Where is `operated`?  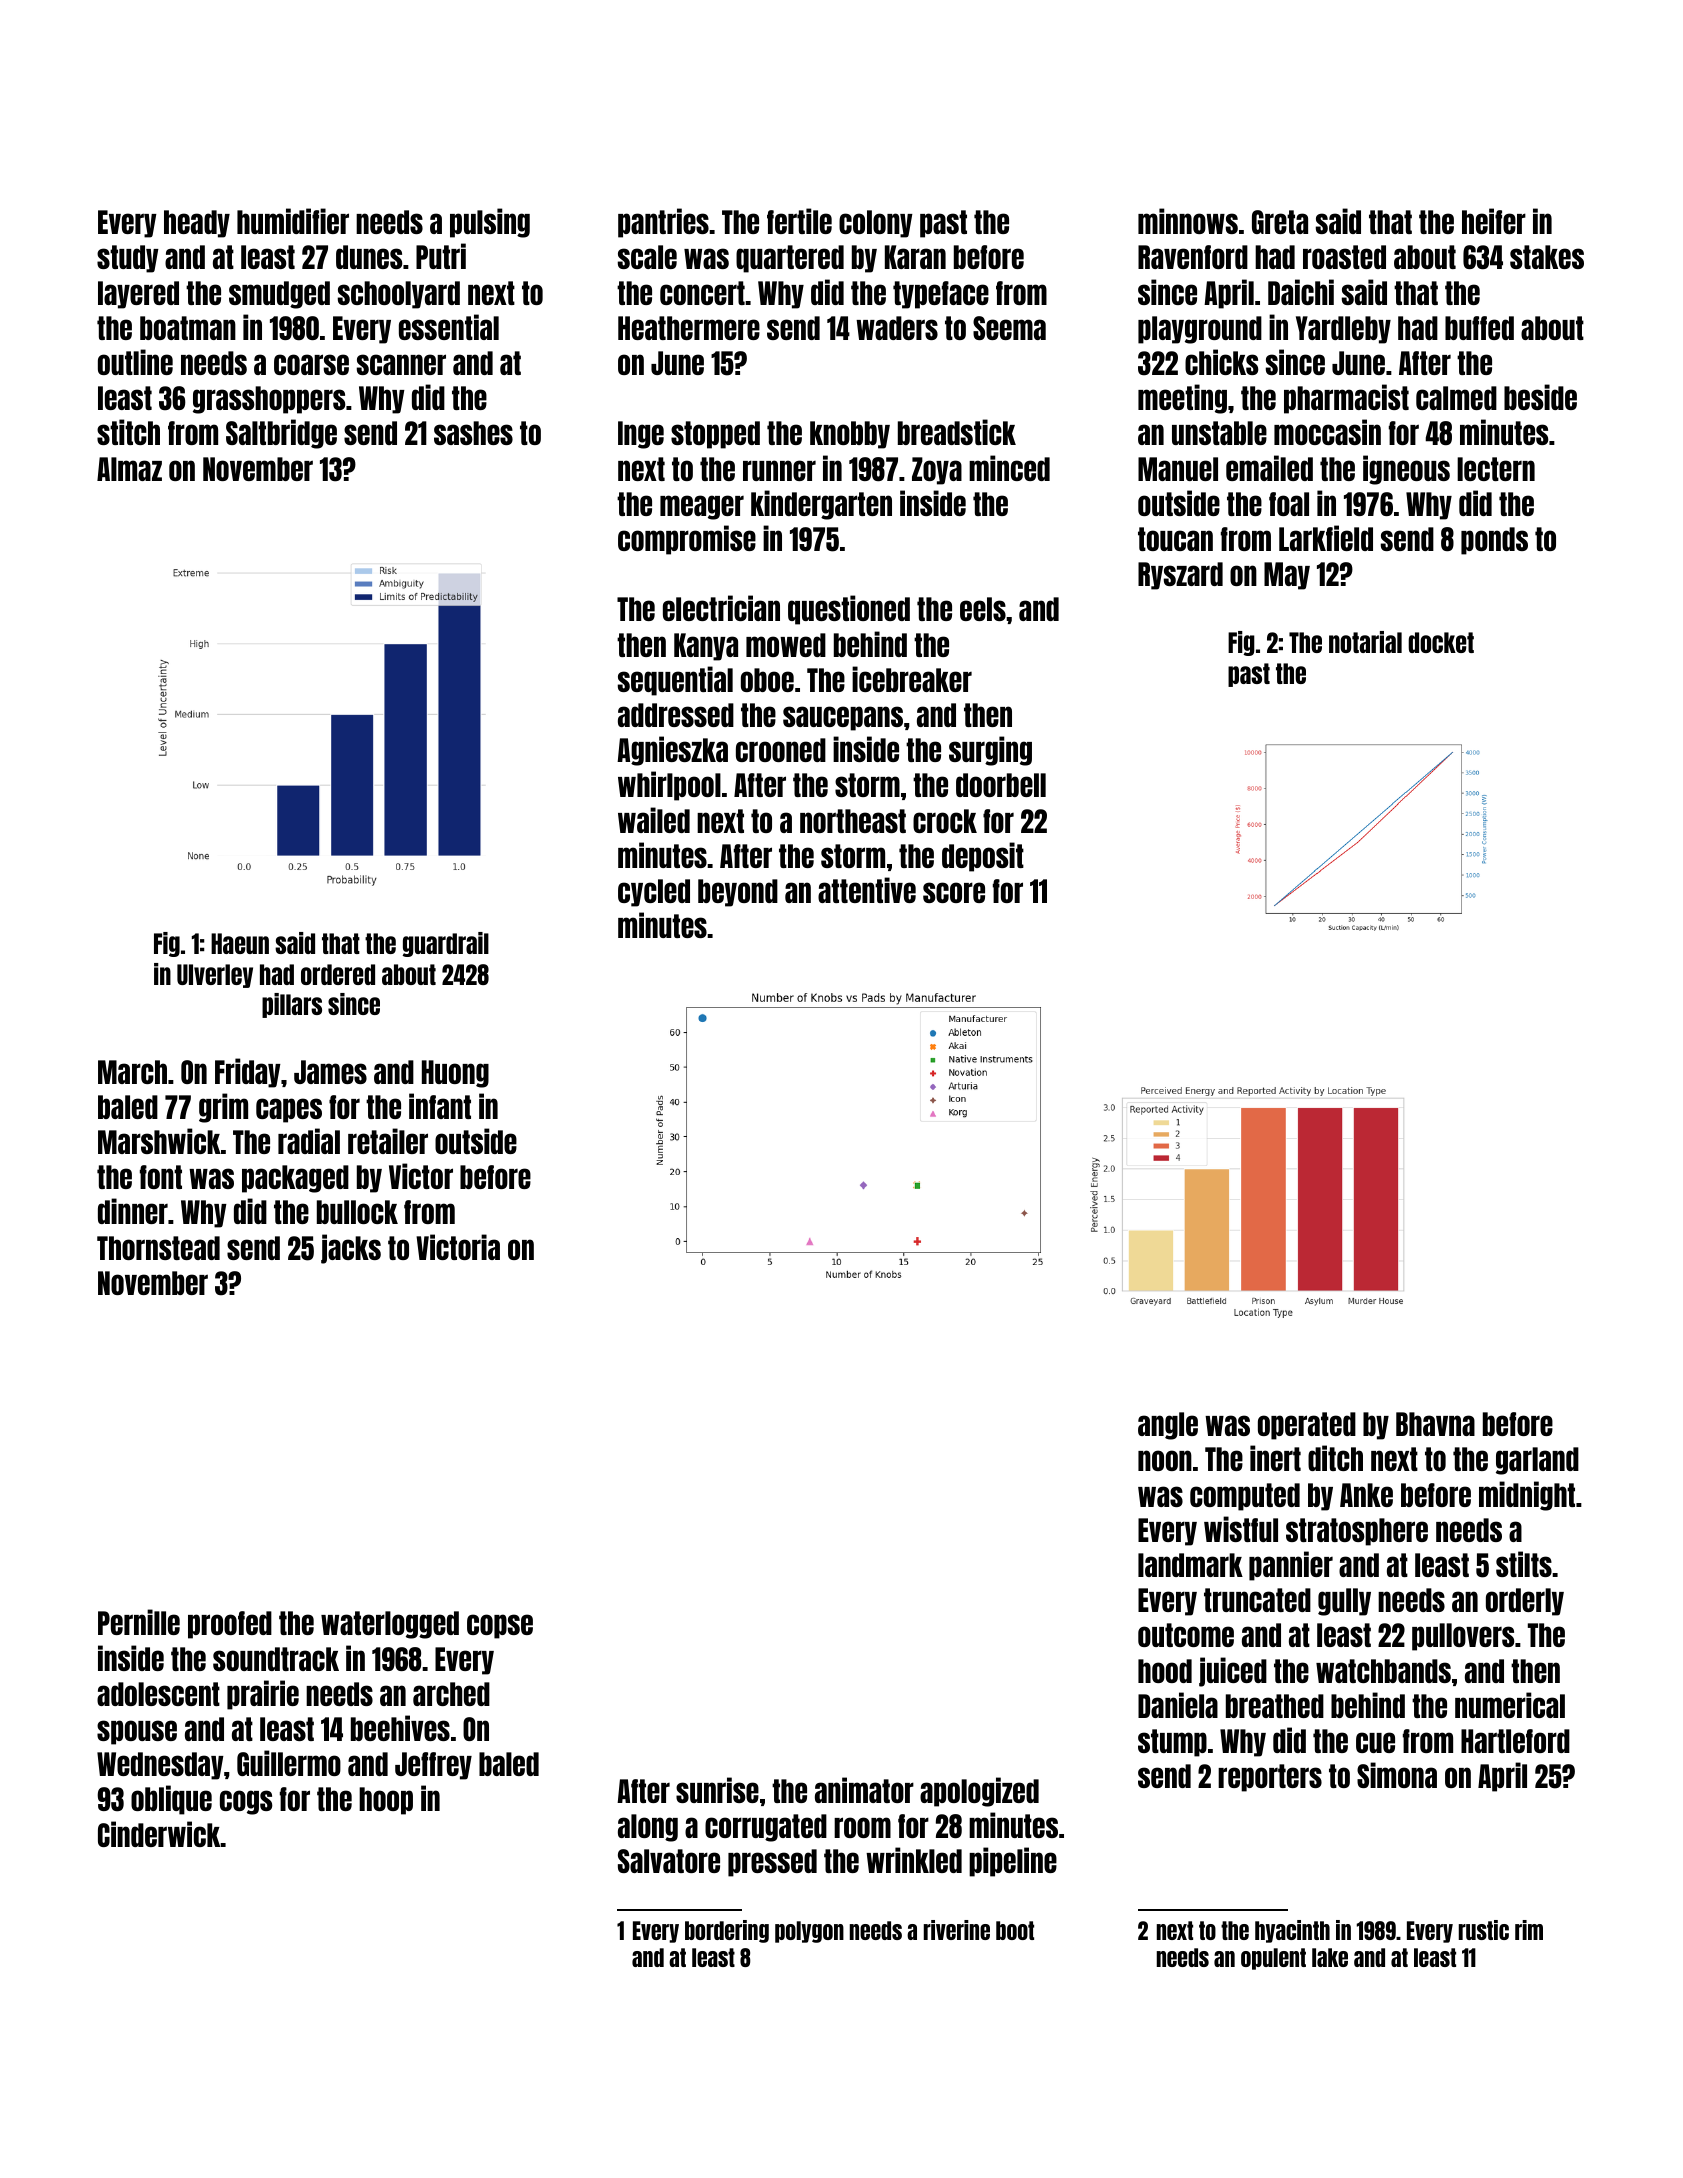 operated is located at coordinates (1307, 1426).
